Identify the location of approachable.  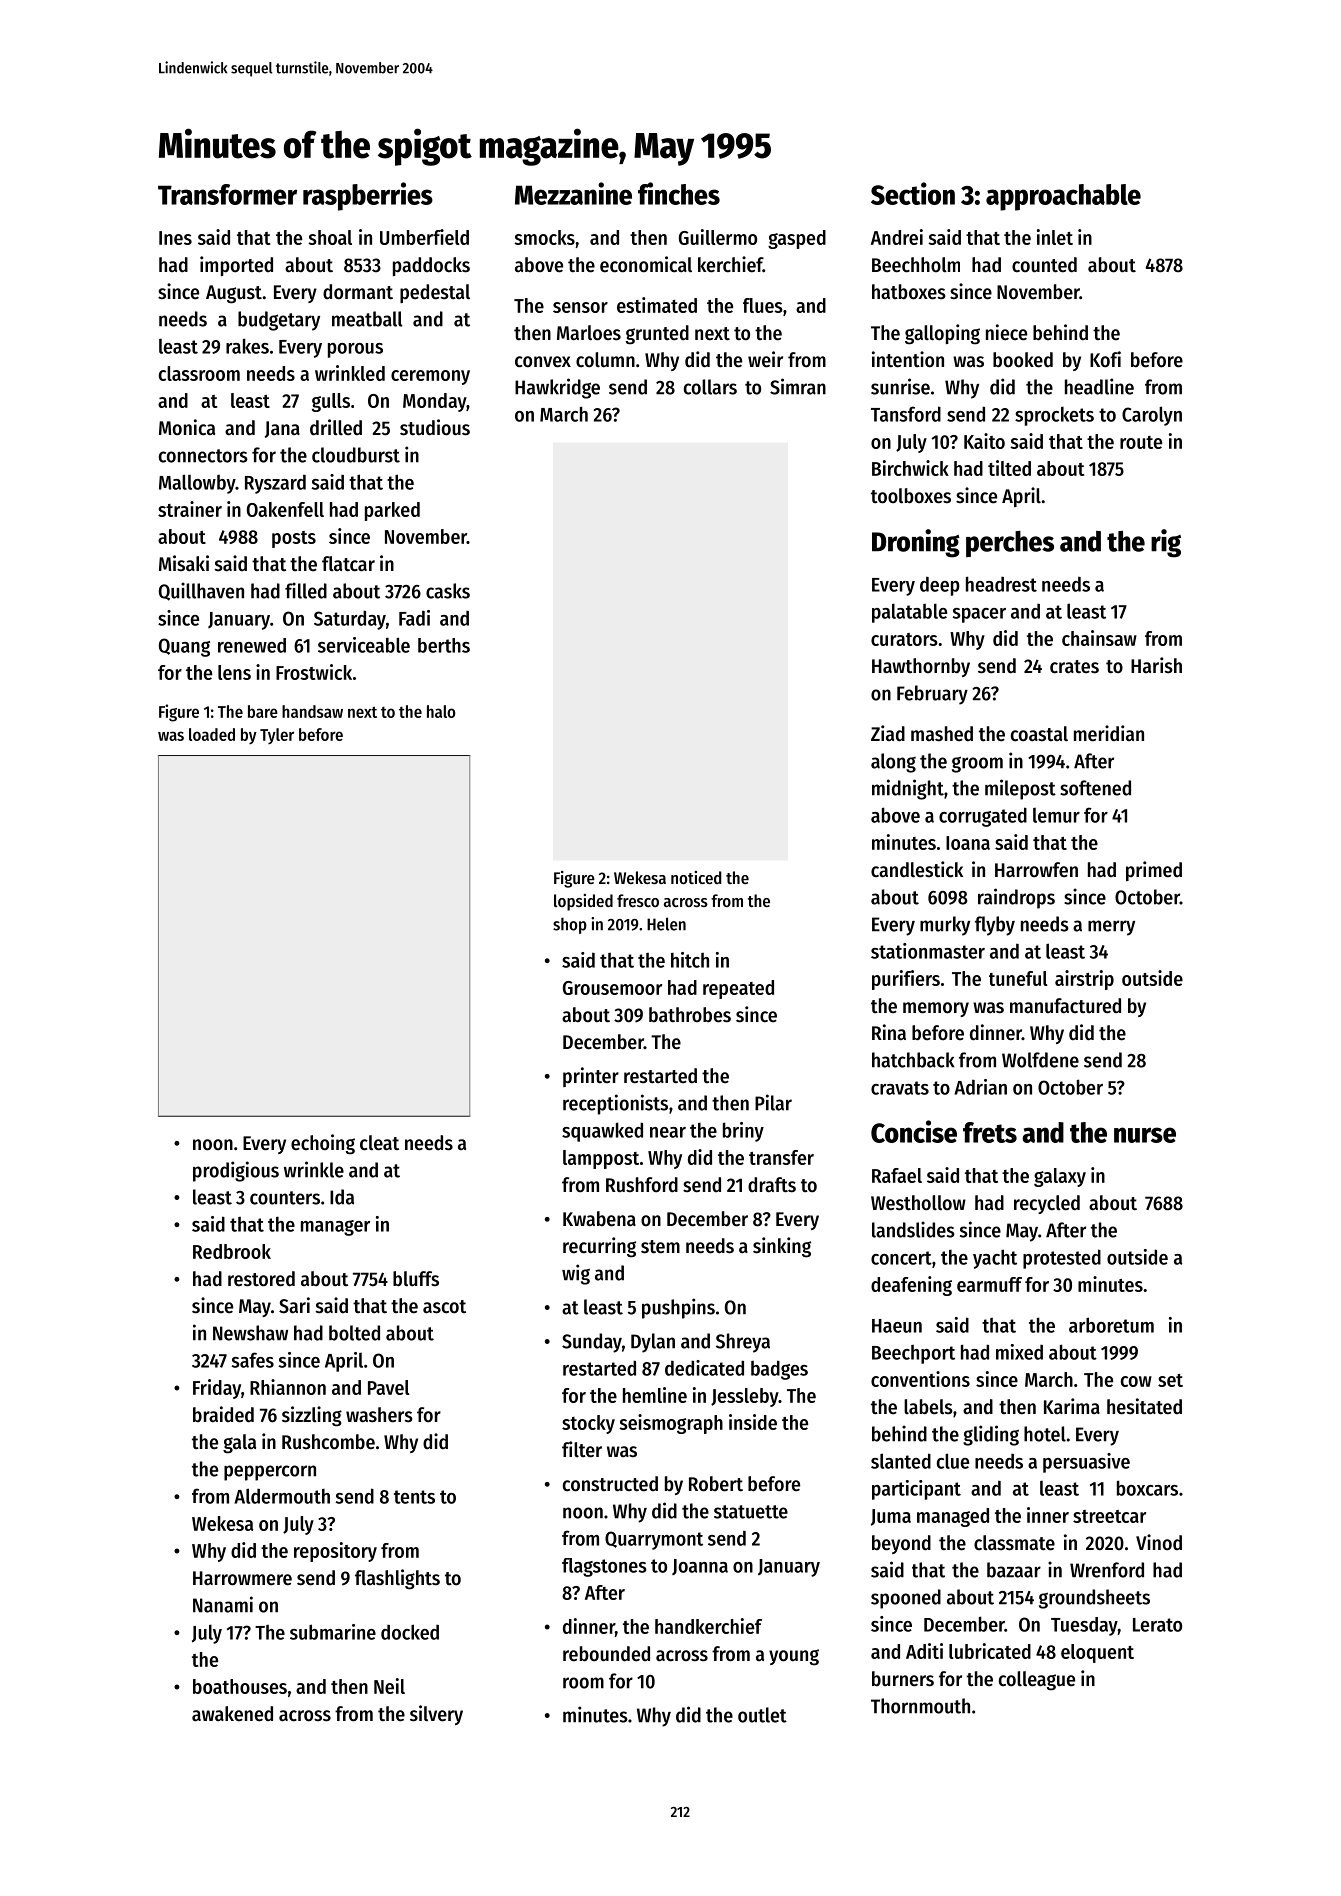
(1063, 197).
